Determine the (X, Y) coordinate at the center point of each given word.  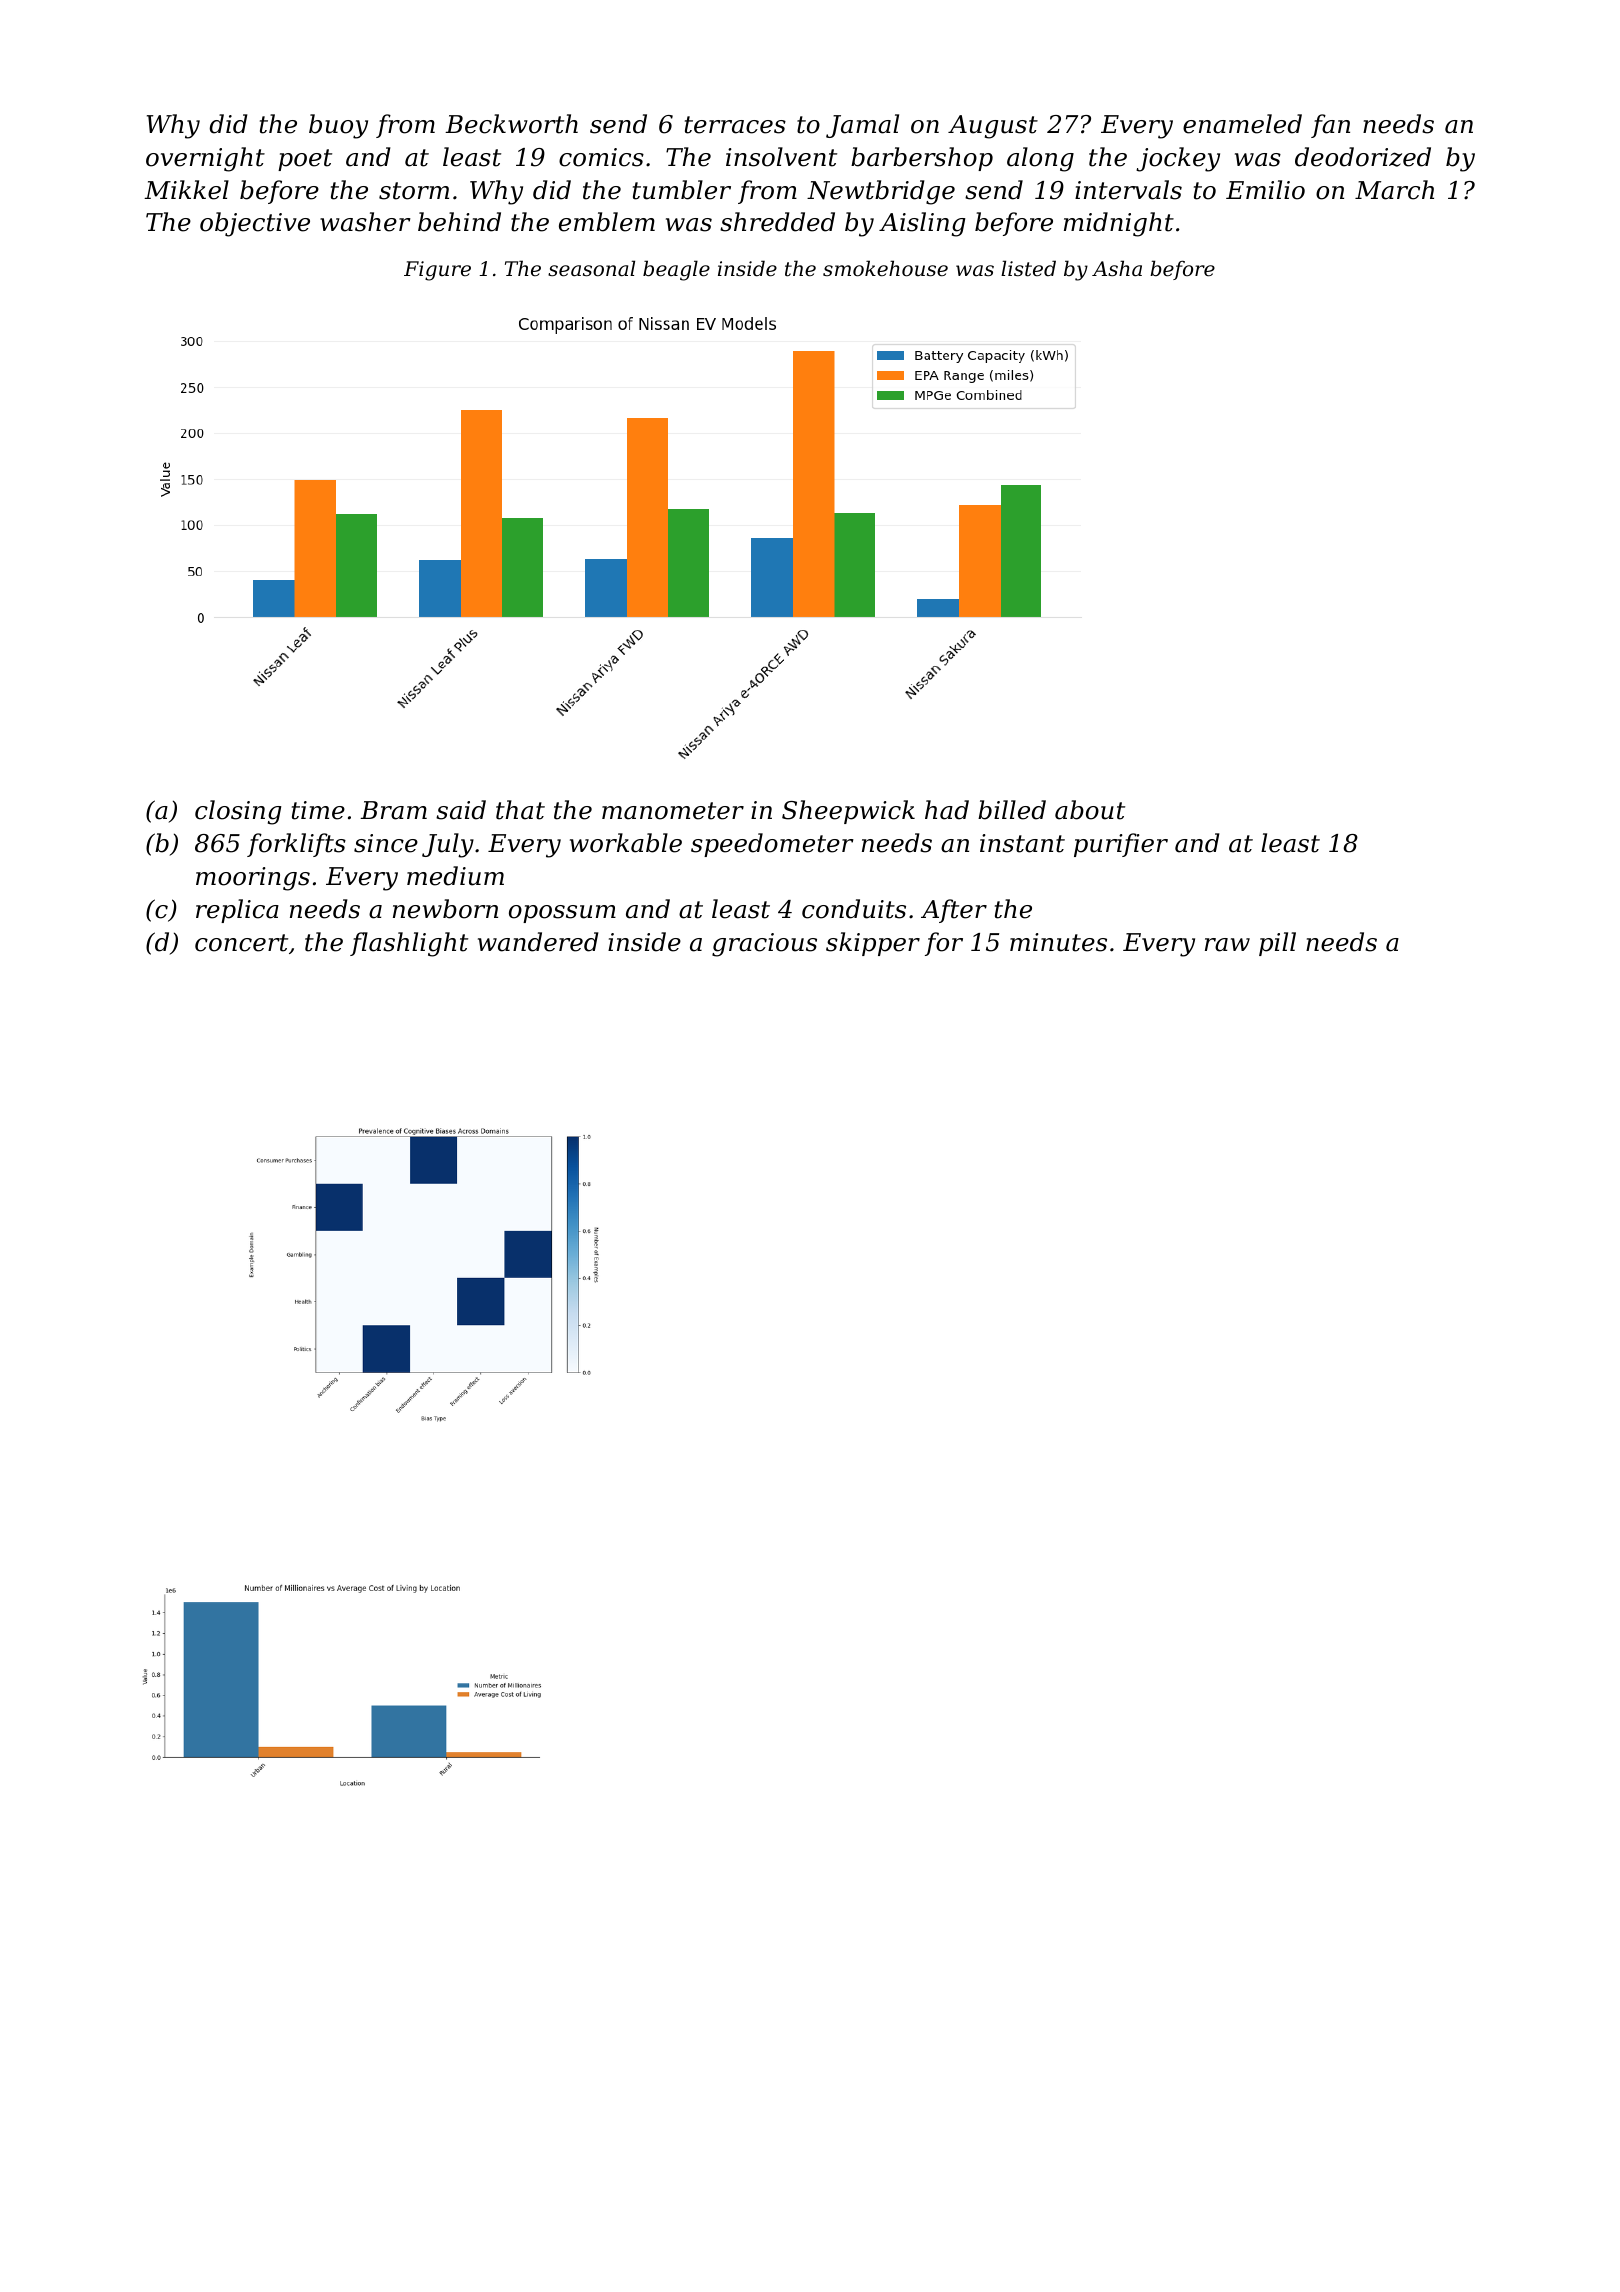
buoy (338, 126)
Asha (1117, 268)
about (1090, 810)
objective (255, 224)
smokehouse (885, 268)
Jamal (862, 126)
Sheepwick (848, 812)
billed (1012, 810)
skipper (873, 944)
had (947, 810)
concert (241, 943)
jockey (1178, 159)
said (461, 810)
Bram (393, 810)
